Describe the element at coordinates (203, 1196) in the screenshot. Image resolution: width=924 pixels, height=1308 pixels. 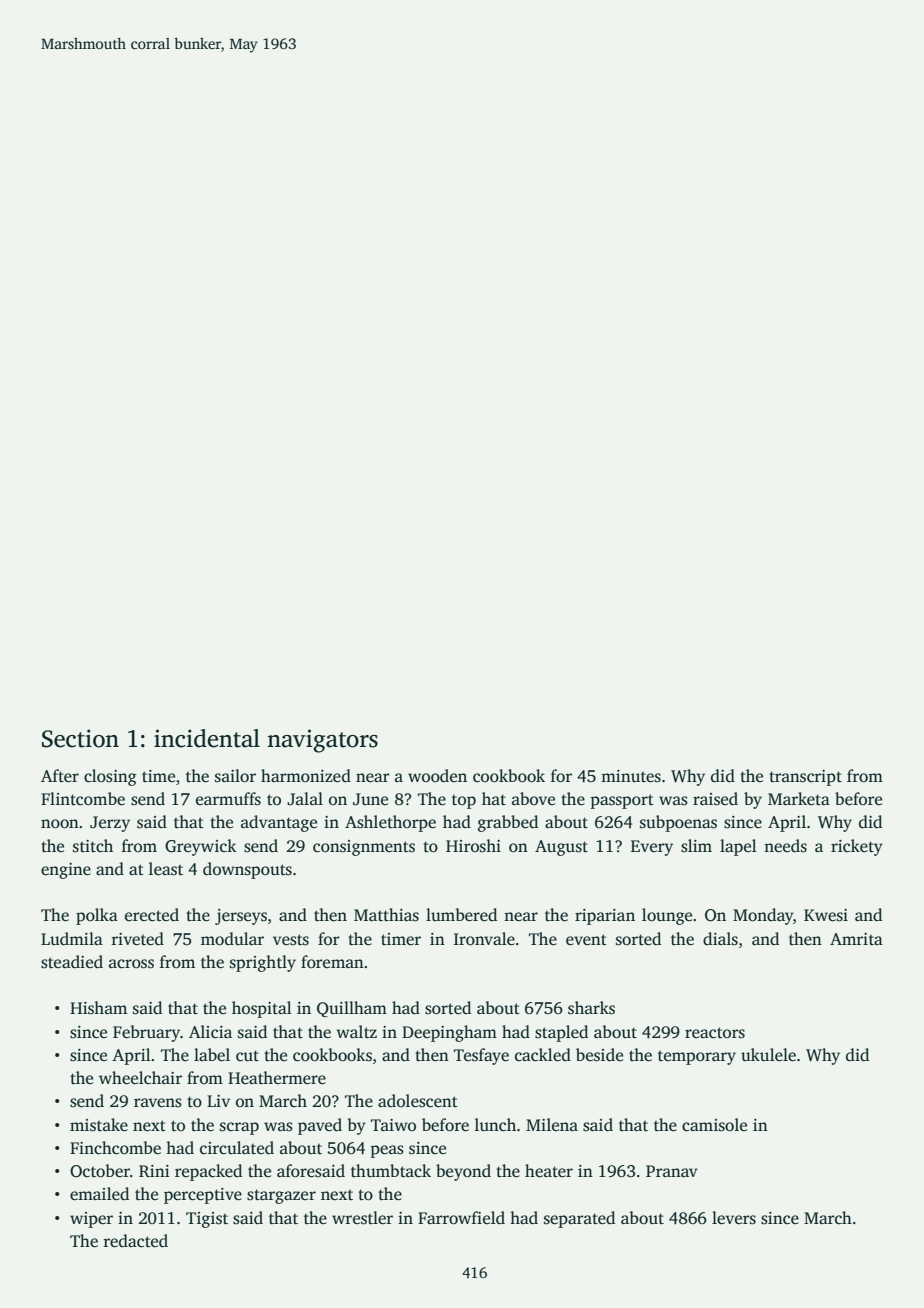
I see `perceptive` at that location.
